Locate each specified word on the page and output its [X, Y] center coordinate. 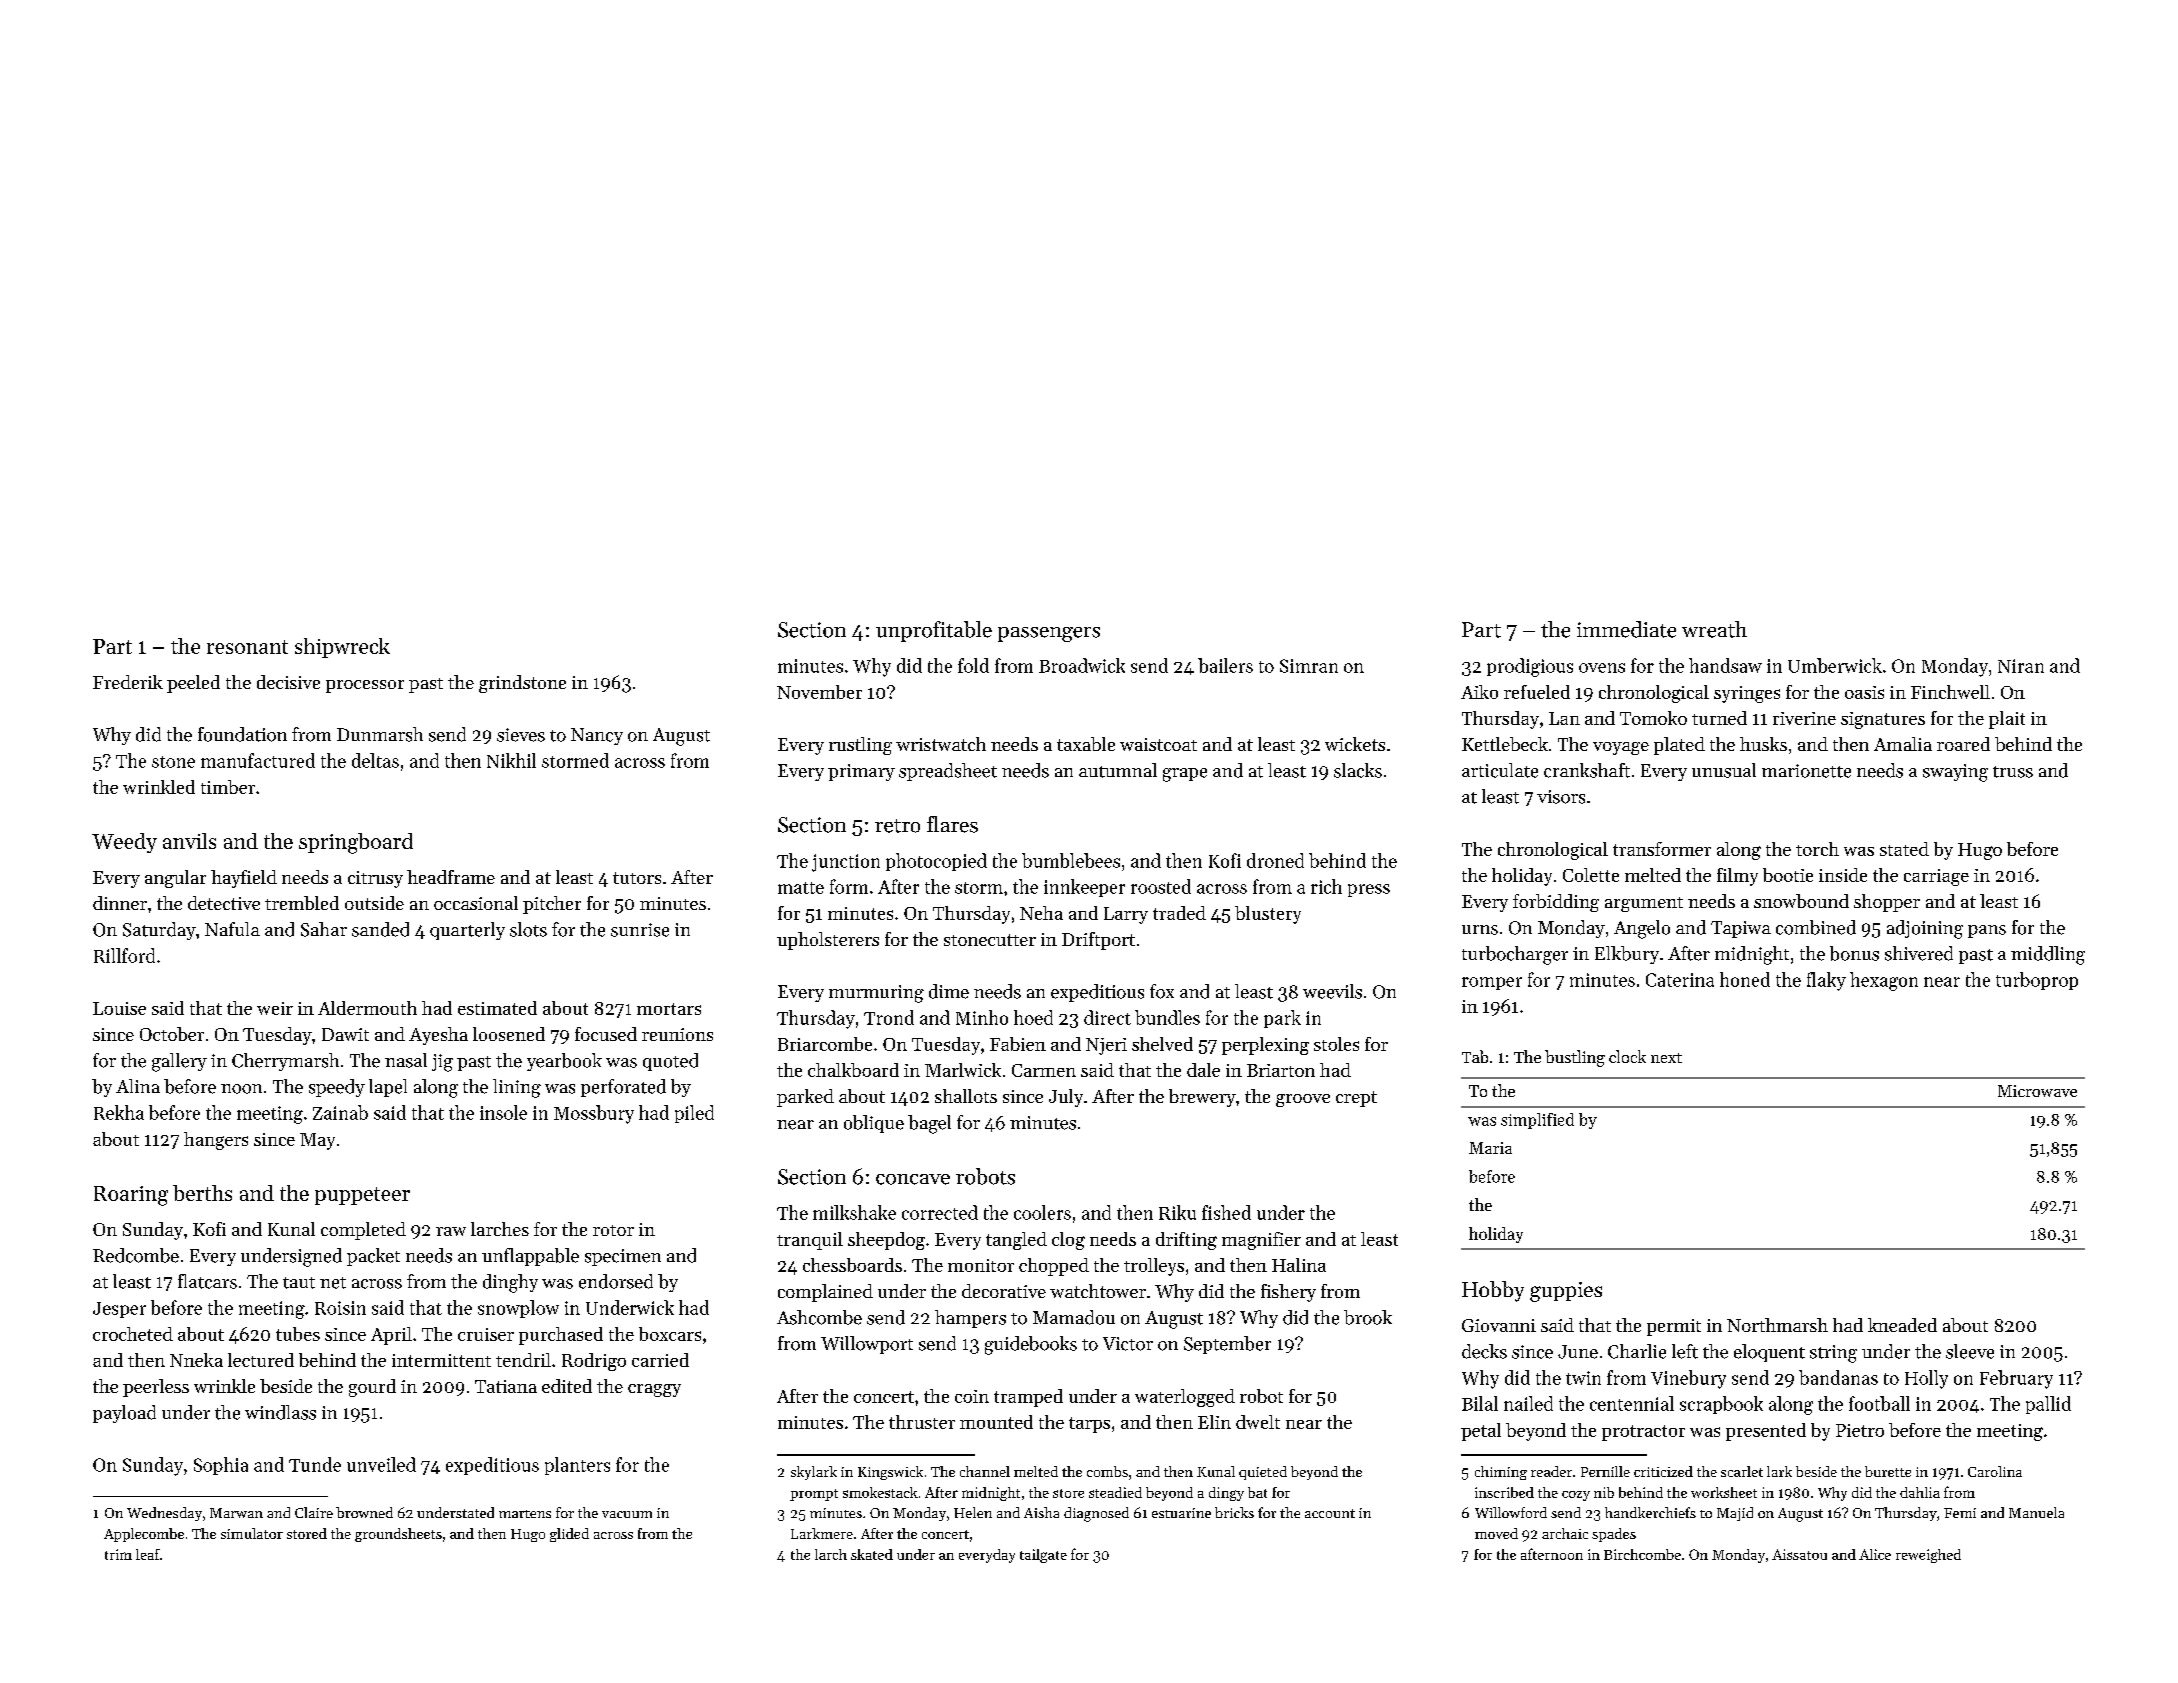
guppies [1566, 1292]
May [317, 1141]
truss [2013, 772]
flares [952, 824]
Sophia [221, 1466]
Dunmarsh [380, 734]
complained [825, 1293]
